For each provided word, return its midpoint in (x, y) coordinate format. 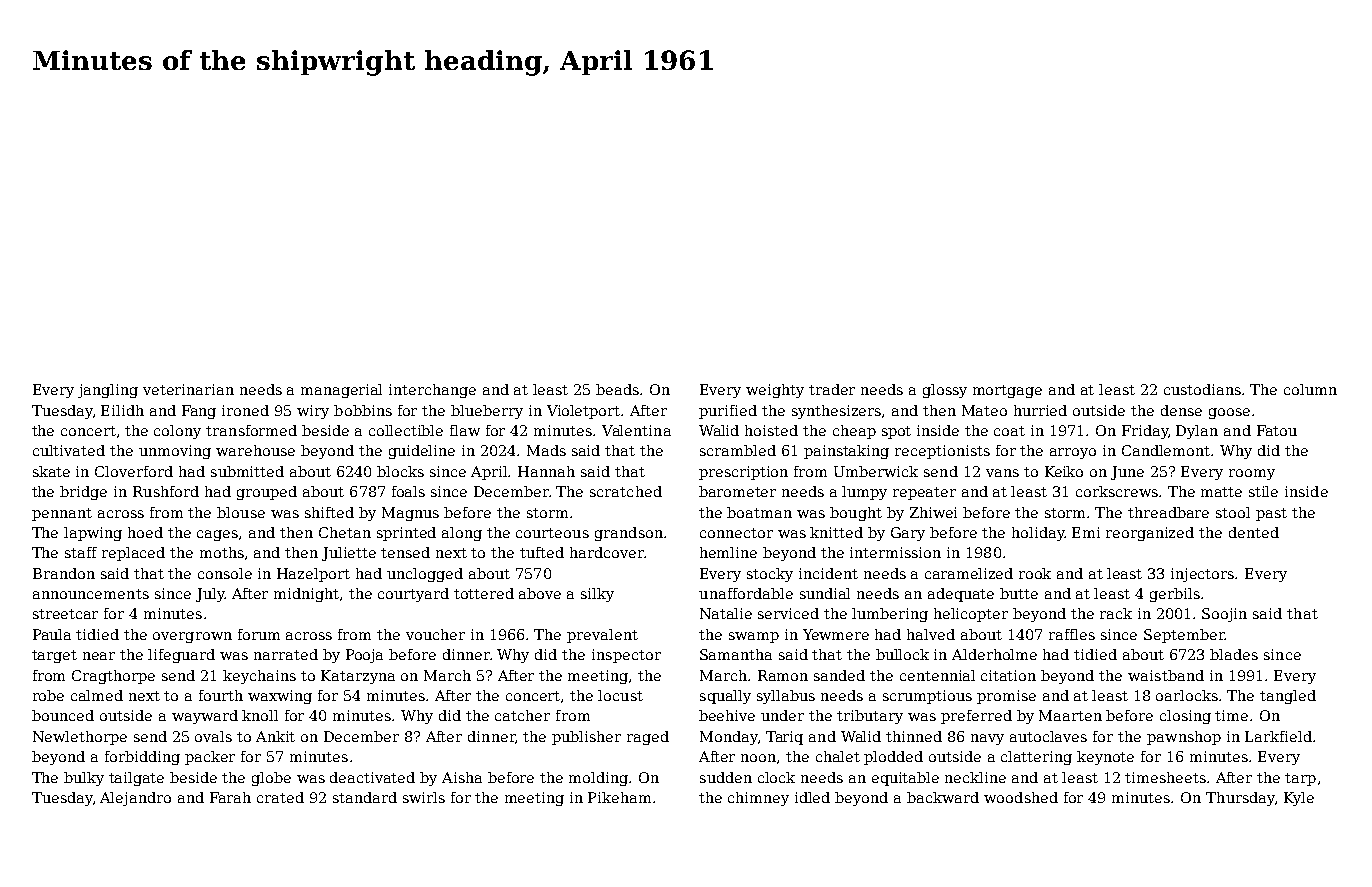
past (1271, 514)
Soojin (1224, 615)
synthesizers (836, 412)
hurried (1040, 410)
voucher (435, 634)
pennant (62, 514)
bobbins (363, 410)
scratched (626, 491)
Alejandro (135, 799)
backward (943, 797)
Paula (52, 634)
